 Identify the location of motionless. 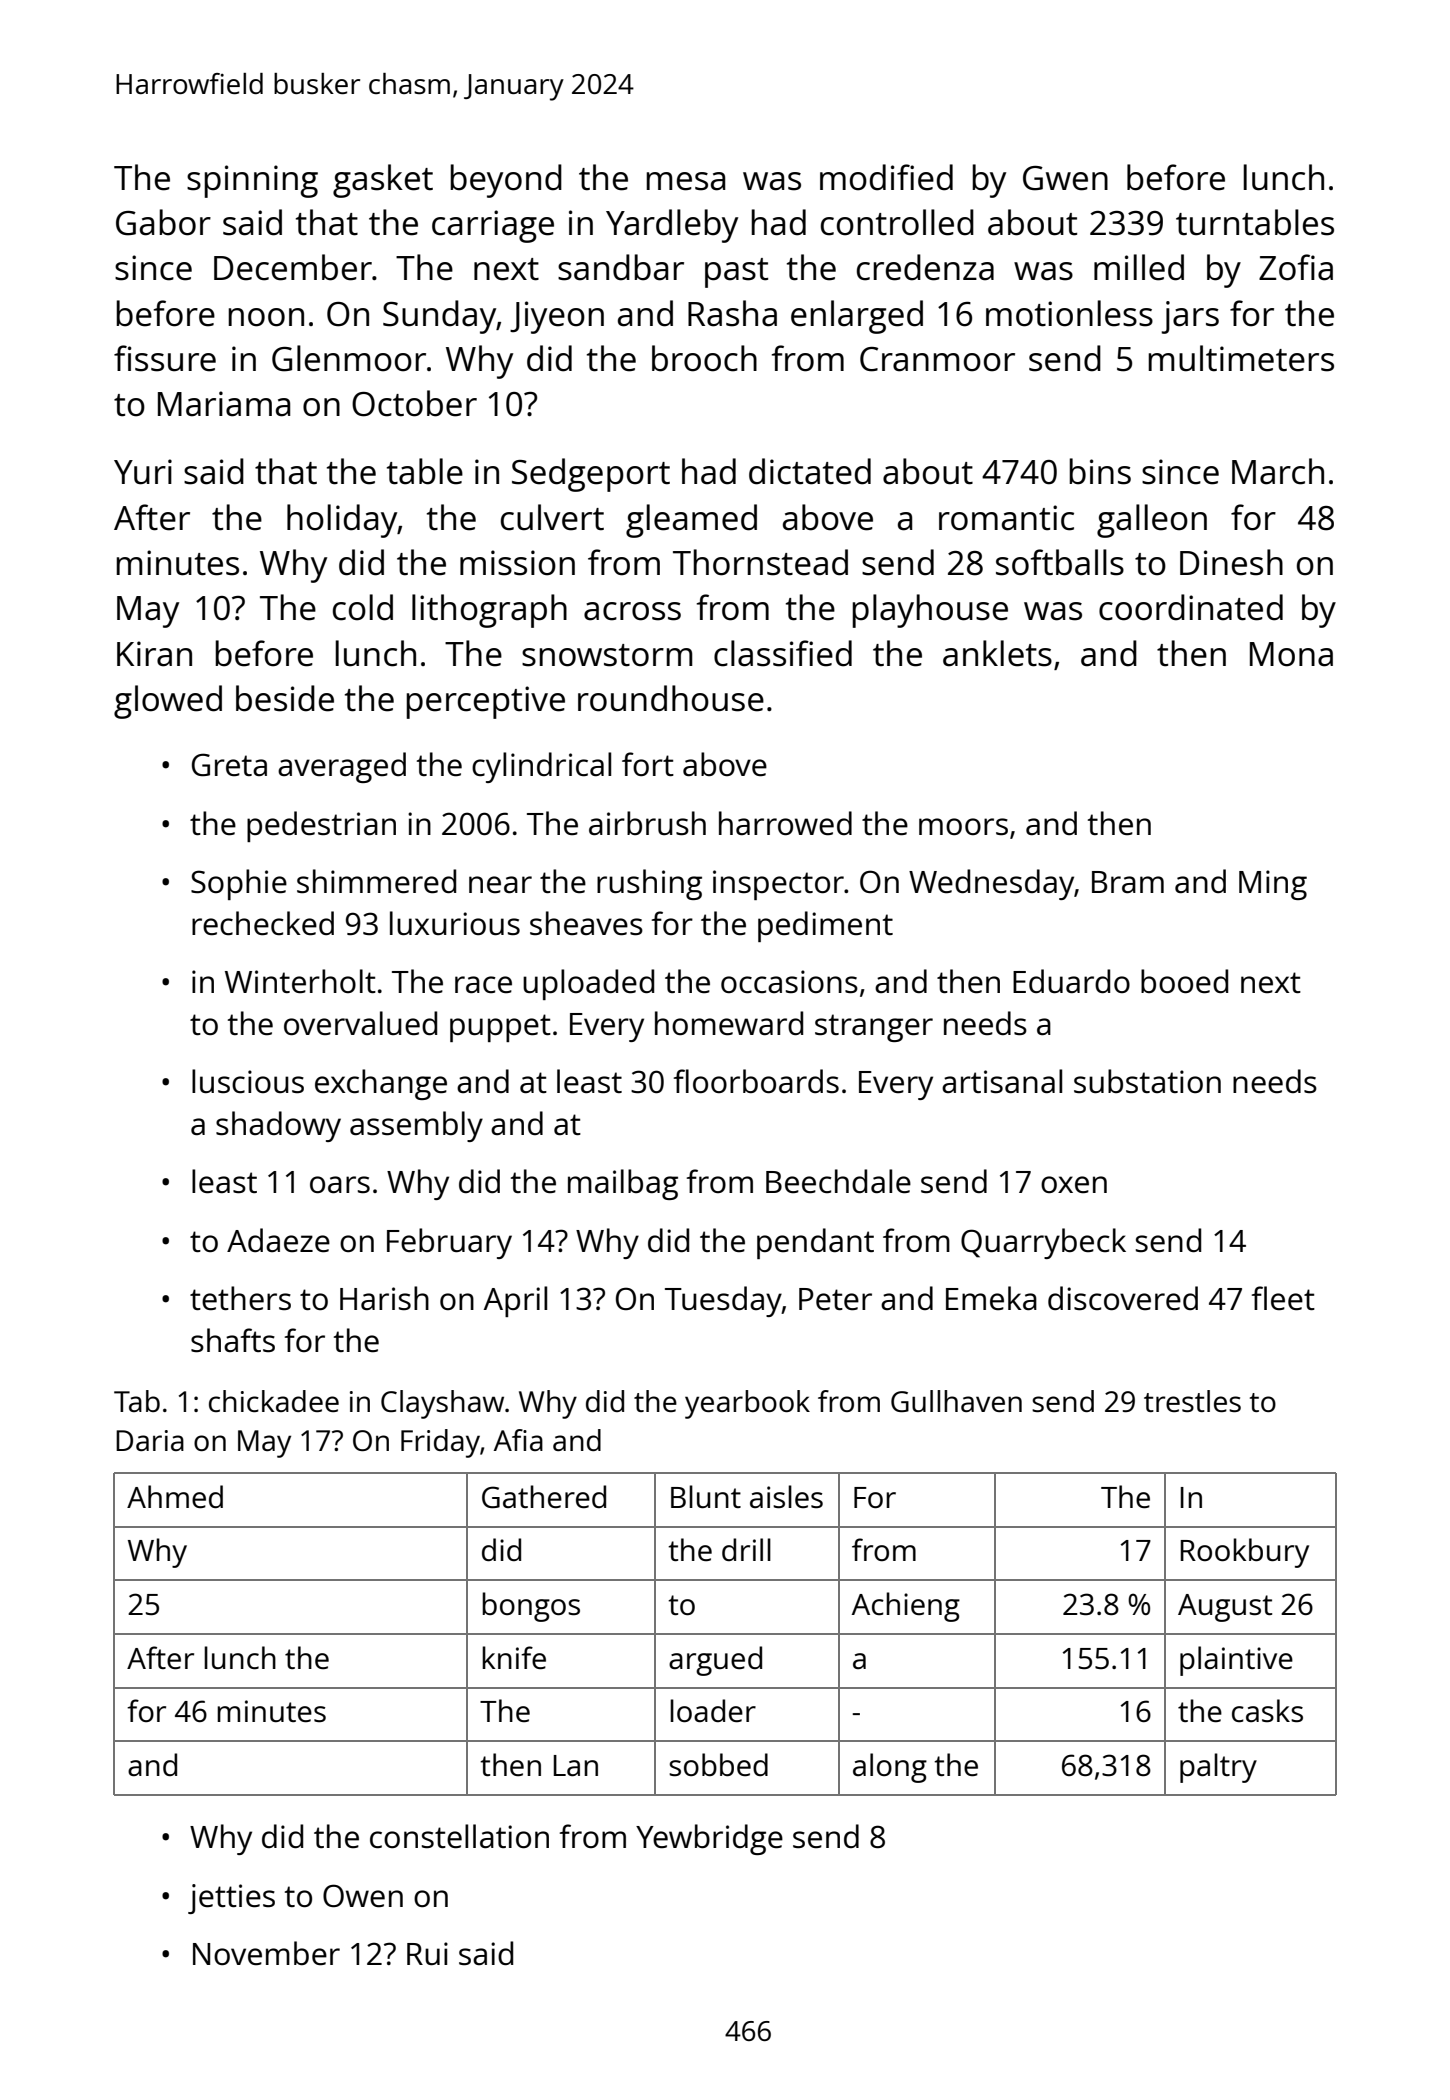
(1069, 313).
